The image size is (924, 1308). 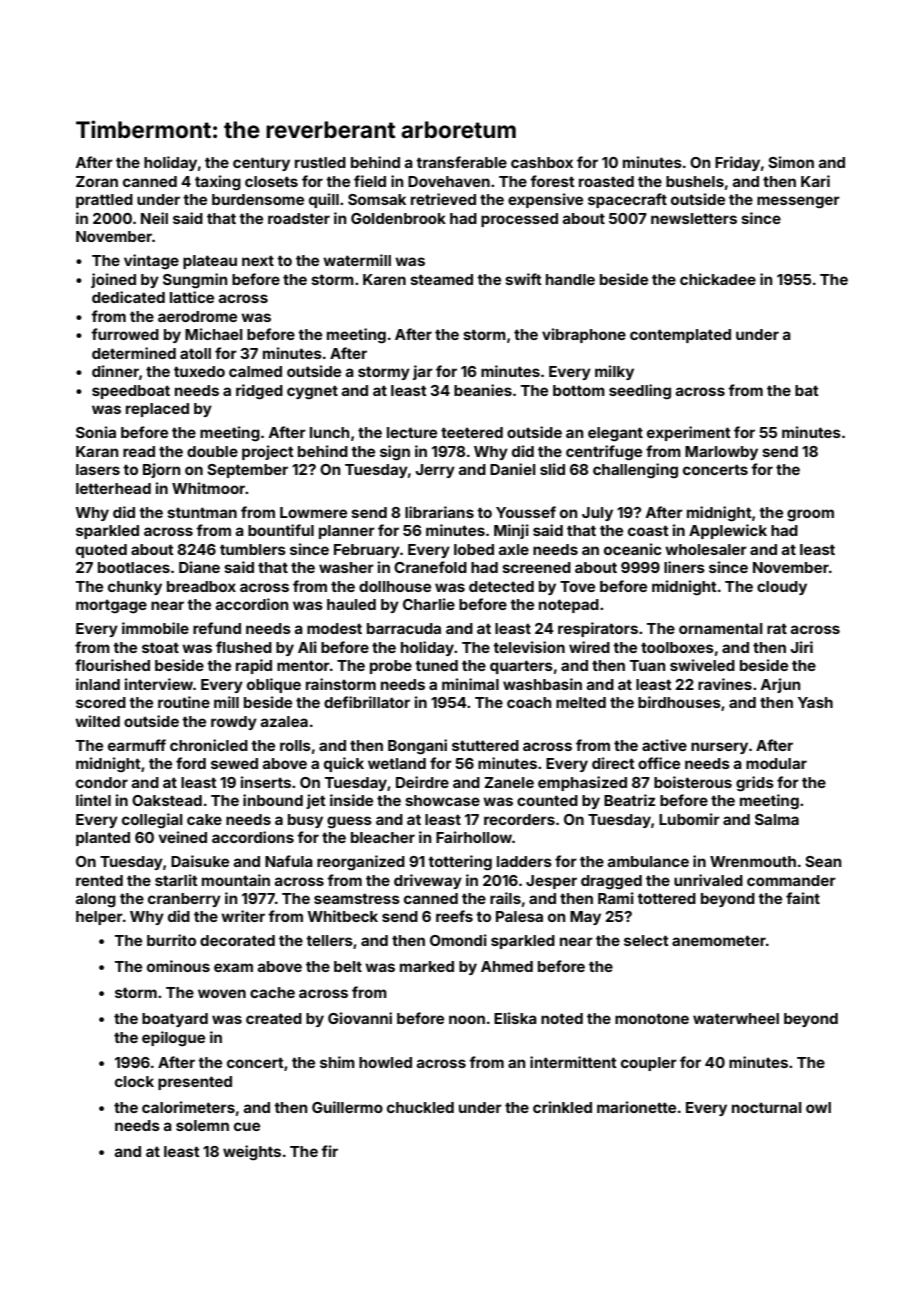 I want to click on Michael, so click(x=214, y=334).
